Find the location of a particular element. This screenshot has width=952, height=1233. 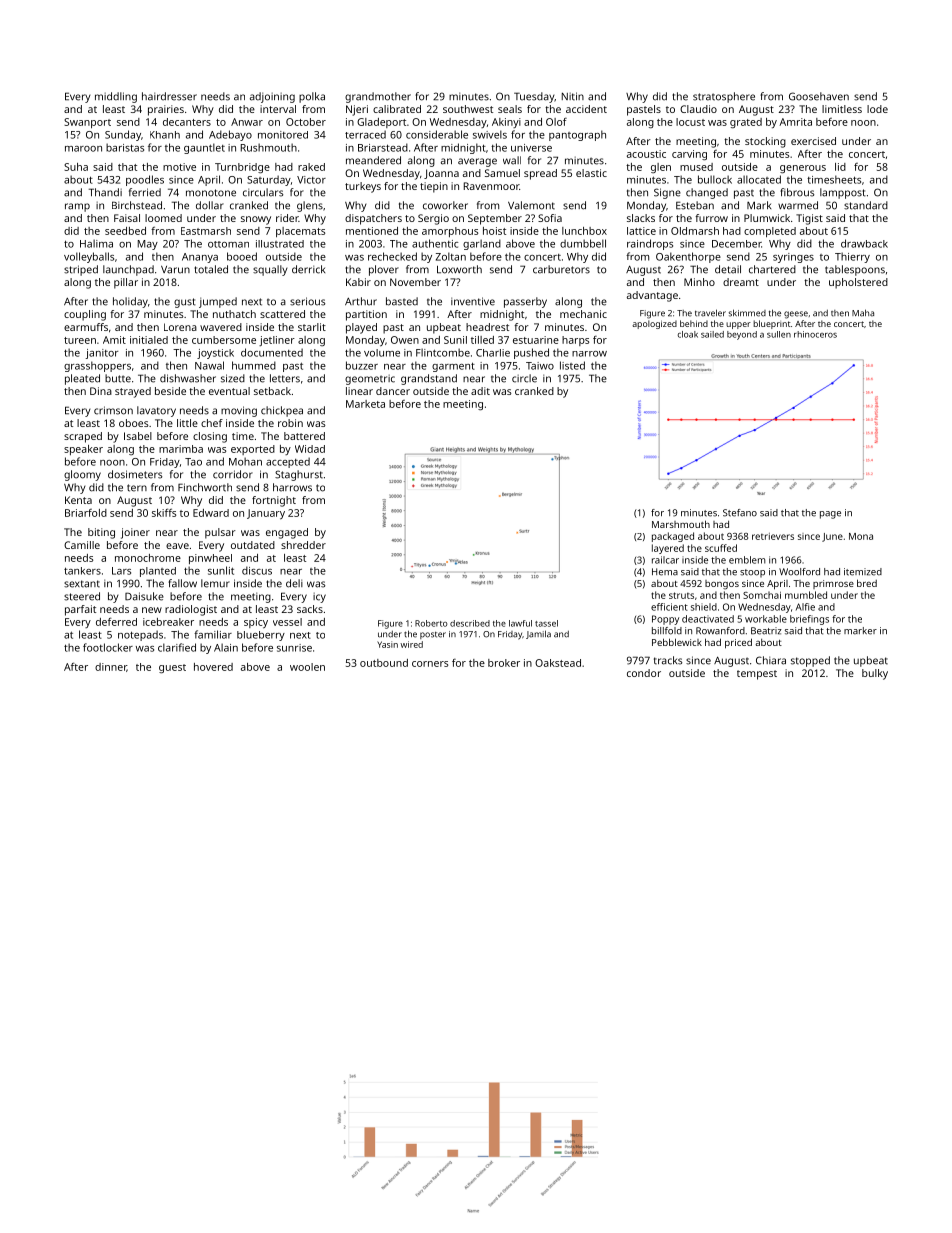

page is located at coordinates (830, 515).
